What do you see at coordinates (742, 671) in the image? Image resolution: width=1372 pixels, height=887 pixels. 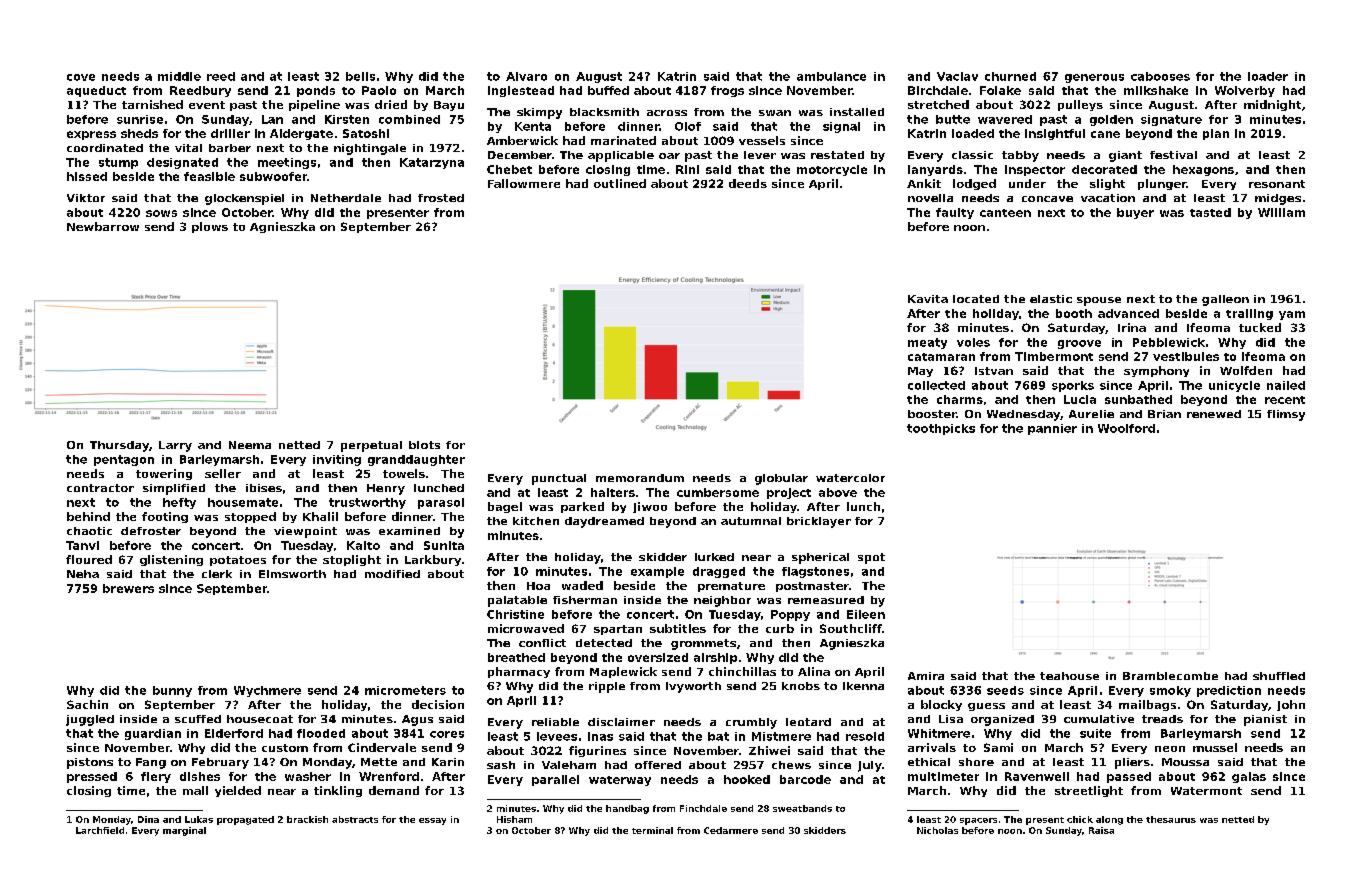 I see `chinchillas` at bounding box center [742, 671].
